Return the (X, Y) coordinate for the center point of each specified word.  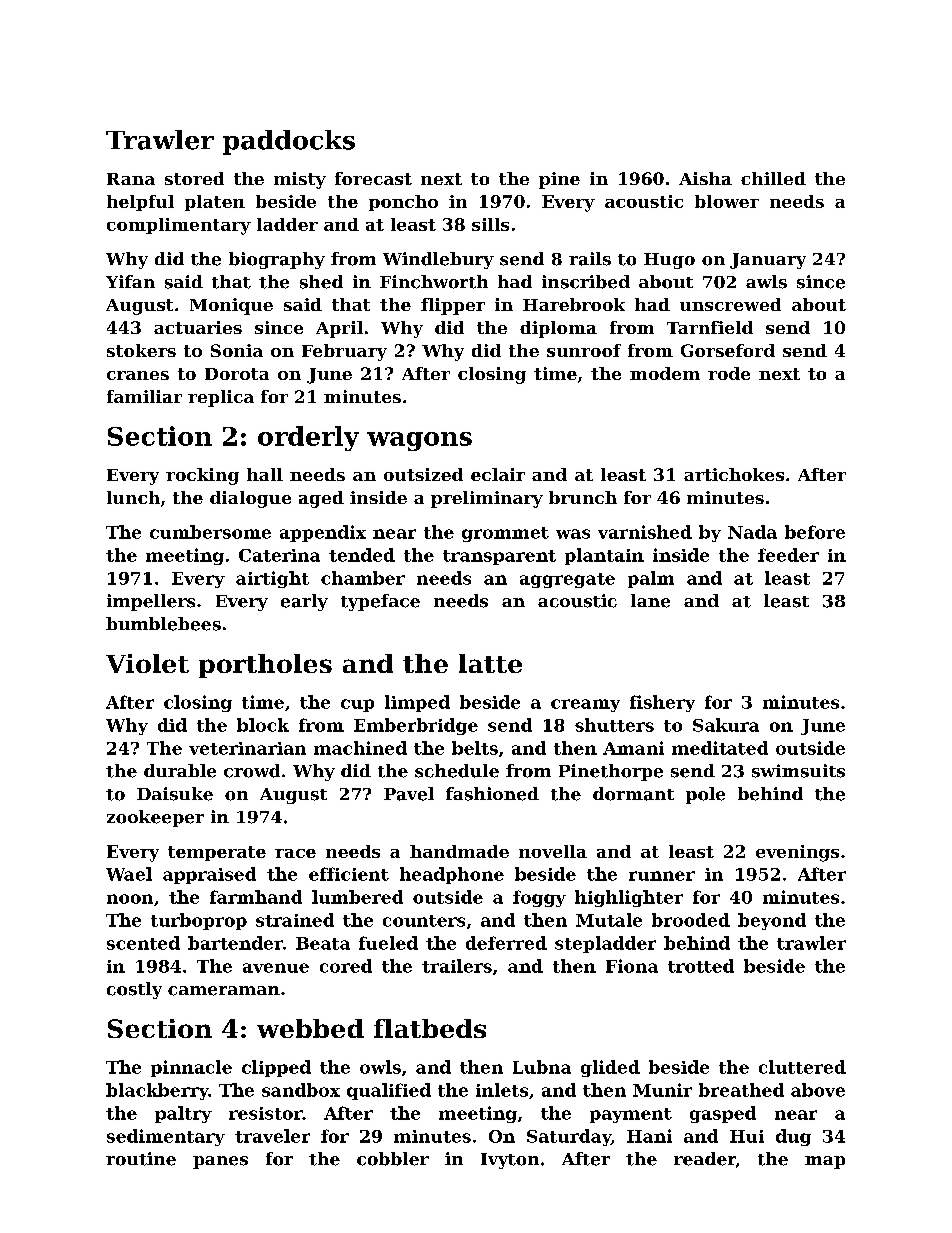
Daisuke (175, 794)
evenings (797, 853)
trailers (457, 966)
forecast (373, 178)
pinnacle (191, 1068)
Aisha (705, 178)
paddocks (289, 142)
